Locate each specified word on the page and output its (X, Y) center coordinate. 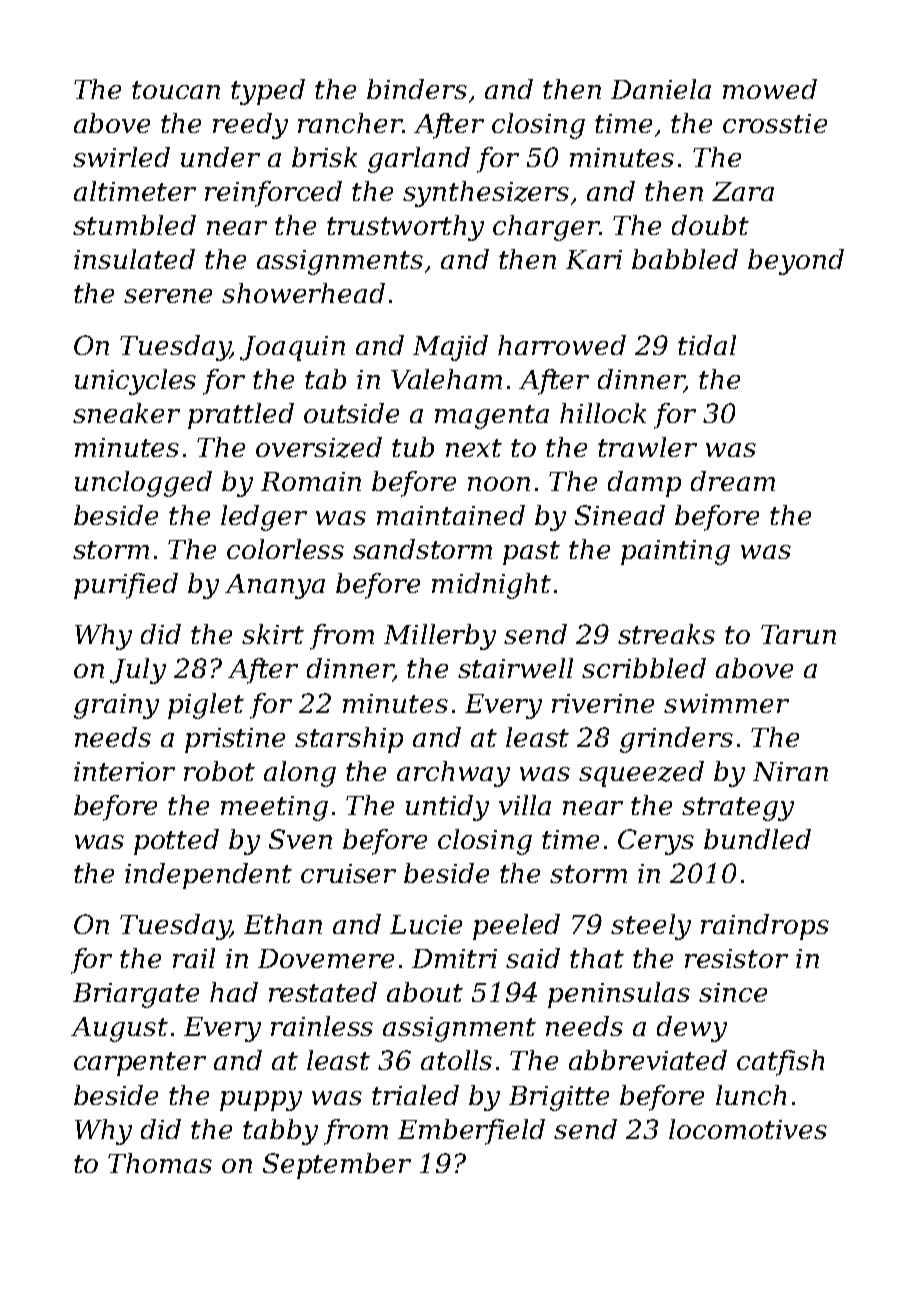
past (531, 553)
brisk (324, 157)
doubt (710, 225)
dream (733, 481)
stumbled (134, 225)
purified (126, 586)
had (234, 992)
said (533, 958)
